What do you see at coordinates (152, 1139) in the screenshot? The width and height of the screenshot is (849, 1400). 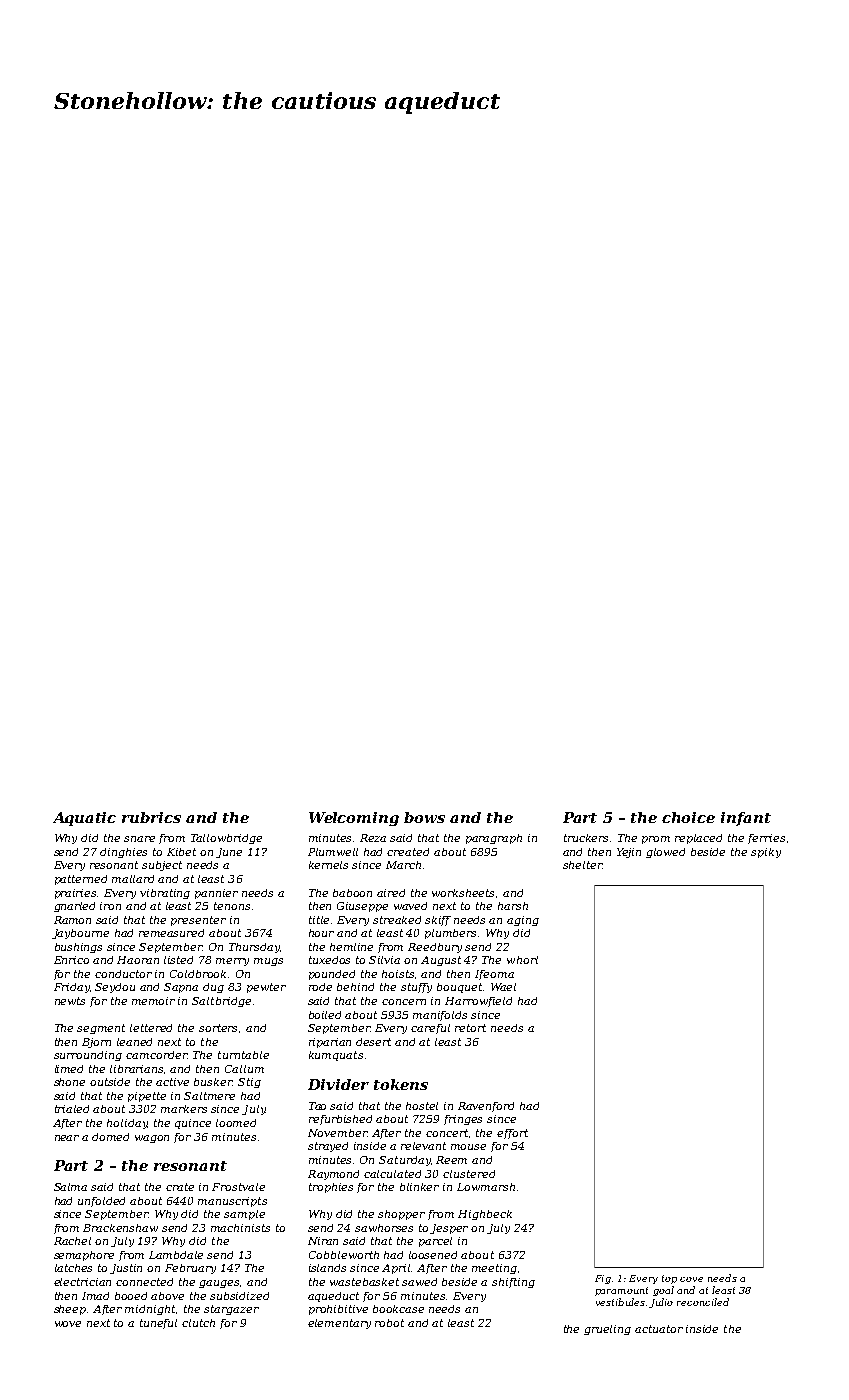 I see `wagon` at bounding box center [152, 1139].
